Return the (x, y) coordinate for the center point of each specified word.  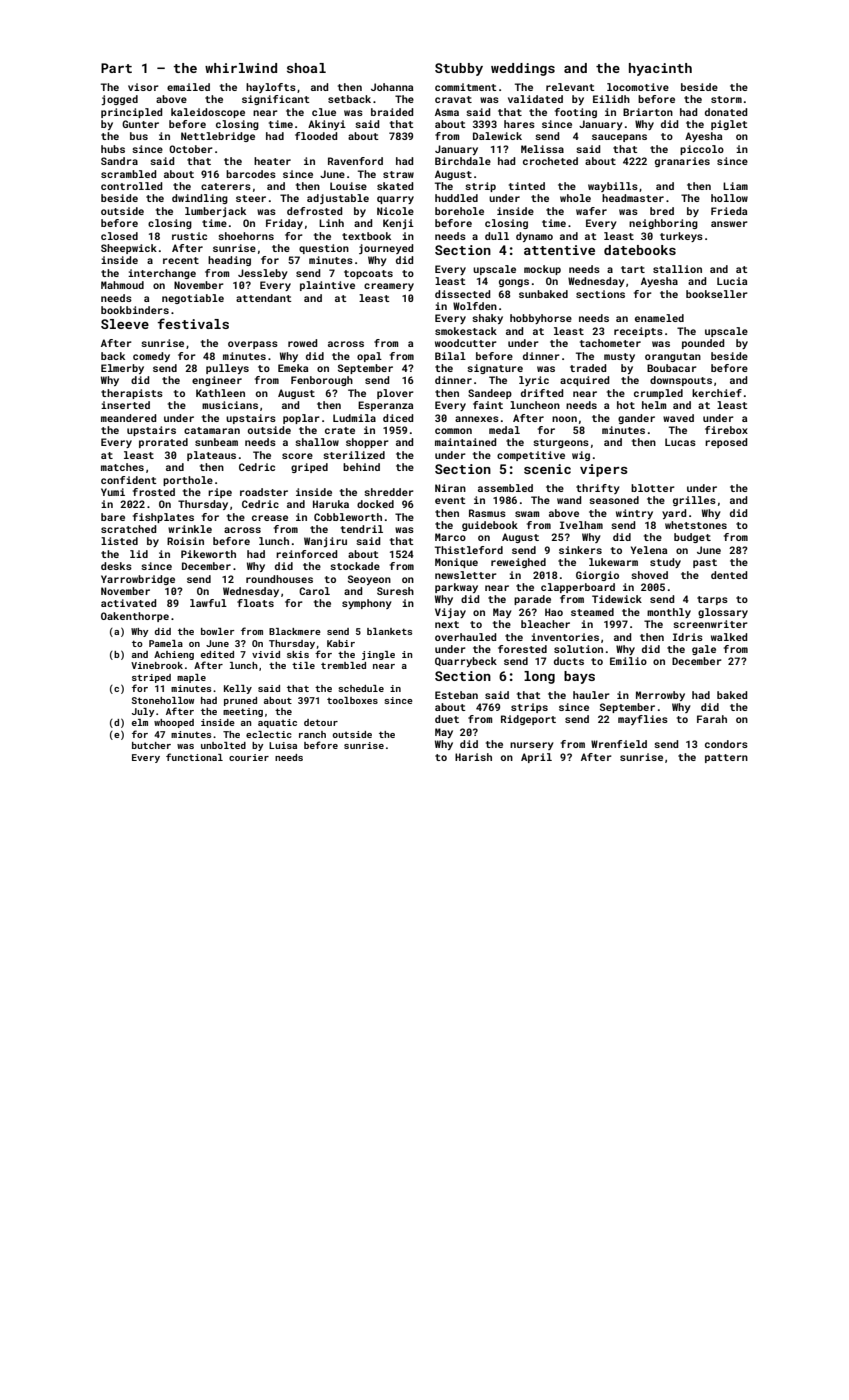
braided (392, 112)
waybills (613, 187)
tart (633, 269)
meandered (129, 418)
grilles (694, 501)
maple (191, 678)
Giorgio (597, 576)
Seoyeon (369, 580)
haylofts (271, 88)
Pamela (166, 643)
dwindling (200, 199)
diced (398, 418)
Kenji (398, 224)
